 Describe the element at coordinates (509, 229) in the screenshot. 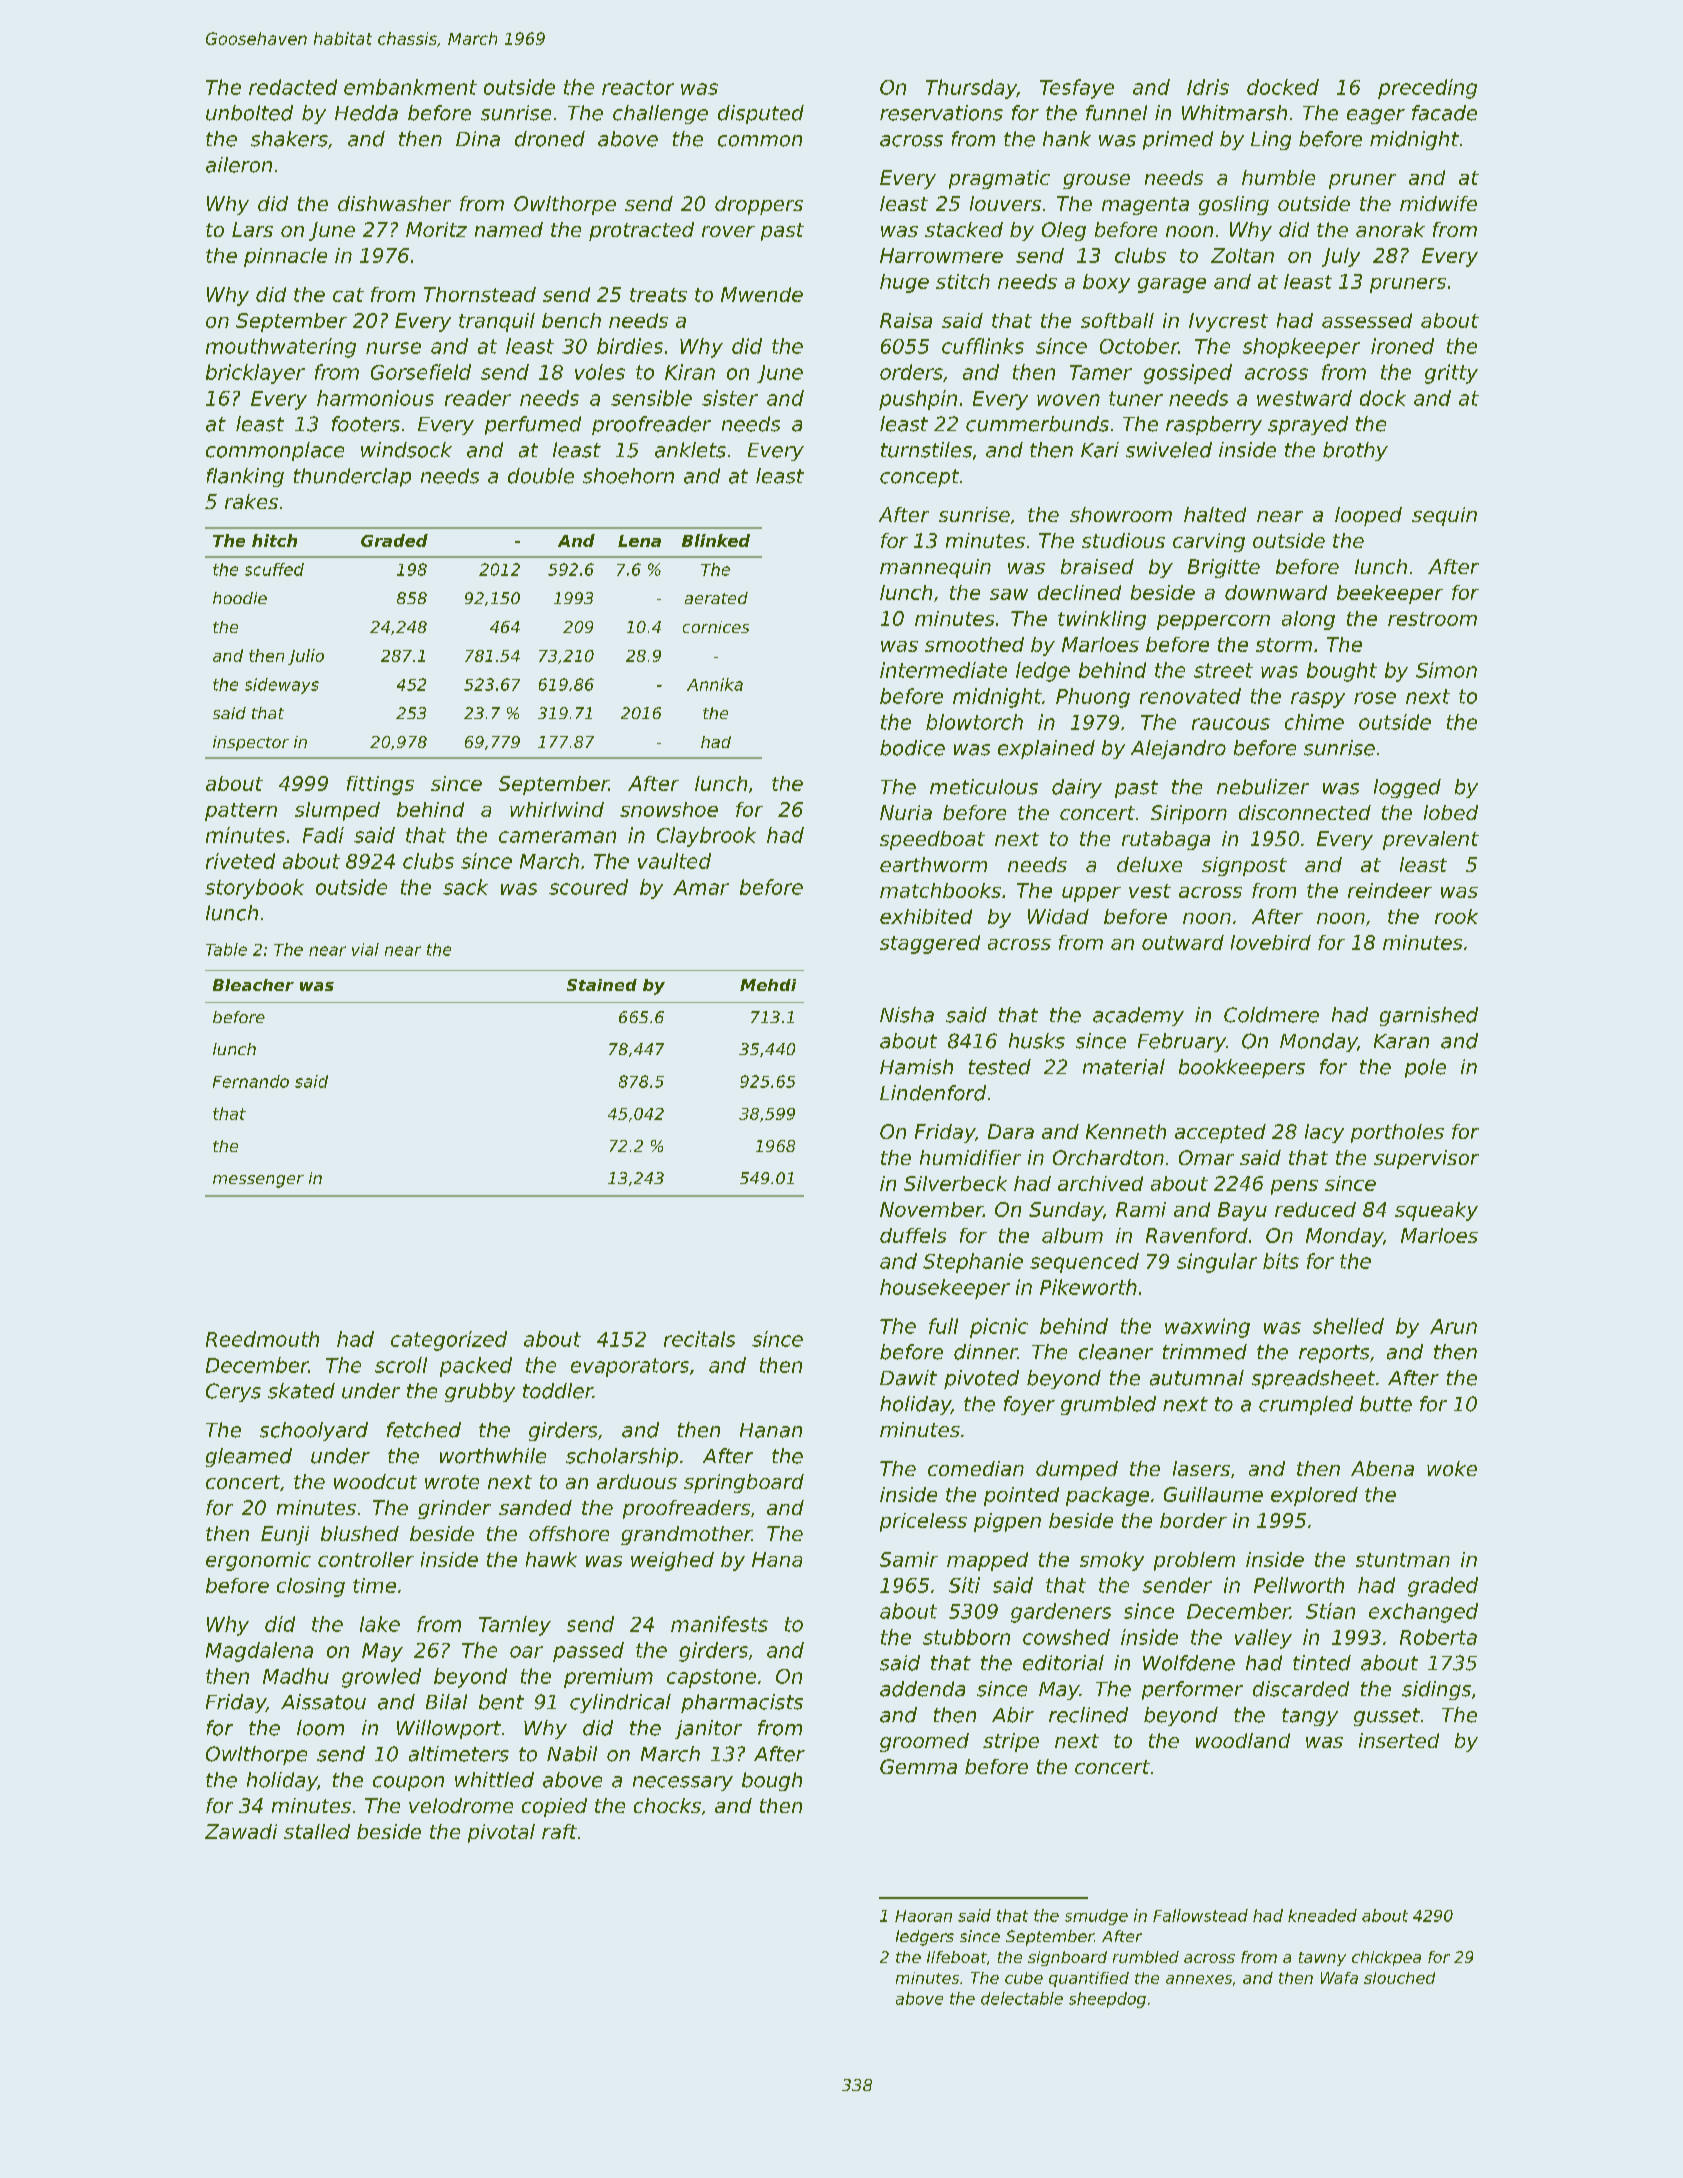

I see `named` at that location.
